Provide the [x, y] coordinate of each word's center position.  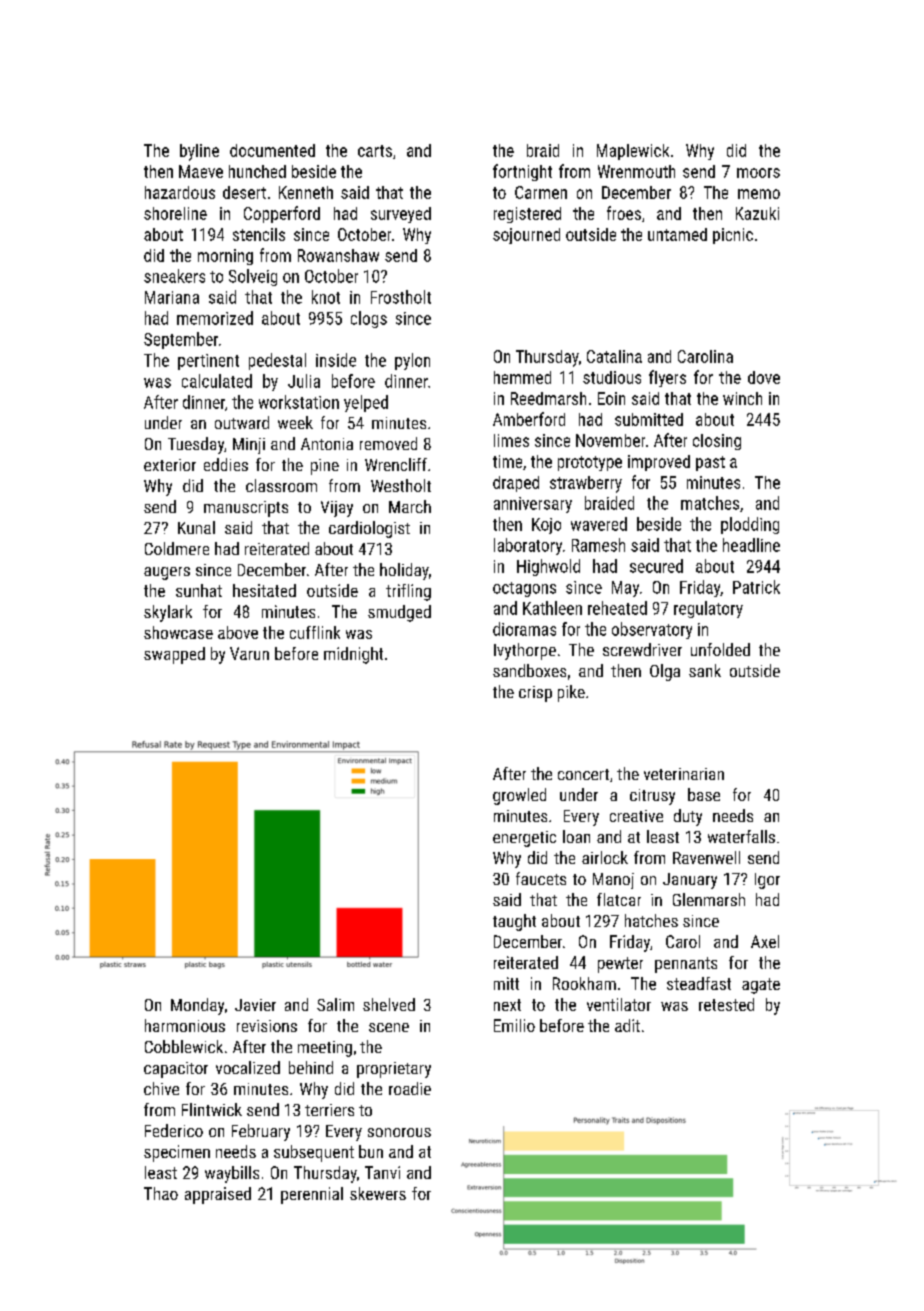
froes [624, 213]
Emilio [514, 1025]
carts [375, 151]
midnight [353, 655]
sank [705, 670]
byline [199, 152]
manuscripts [246, 509]
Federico [174, 1130]
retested [726, 1004]
